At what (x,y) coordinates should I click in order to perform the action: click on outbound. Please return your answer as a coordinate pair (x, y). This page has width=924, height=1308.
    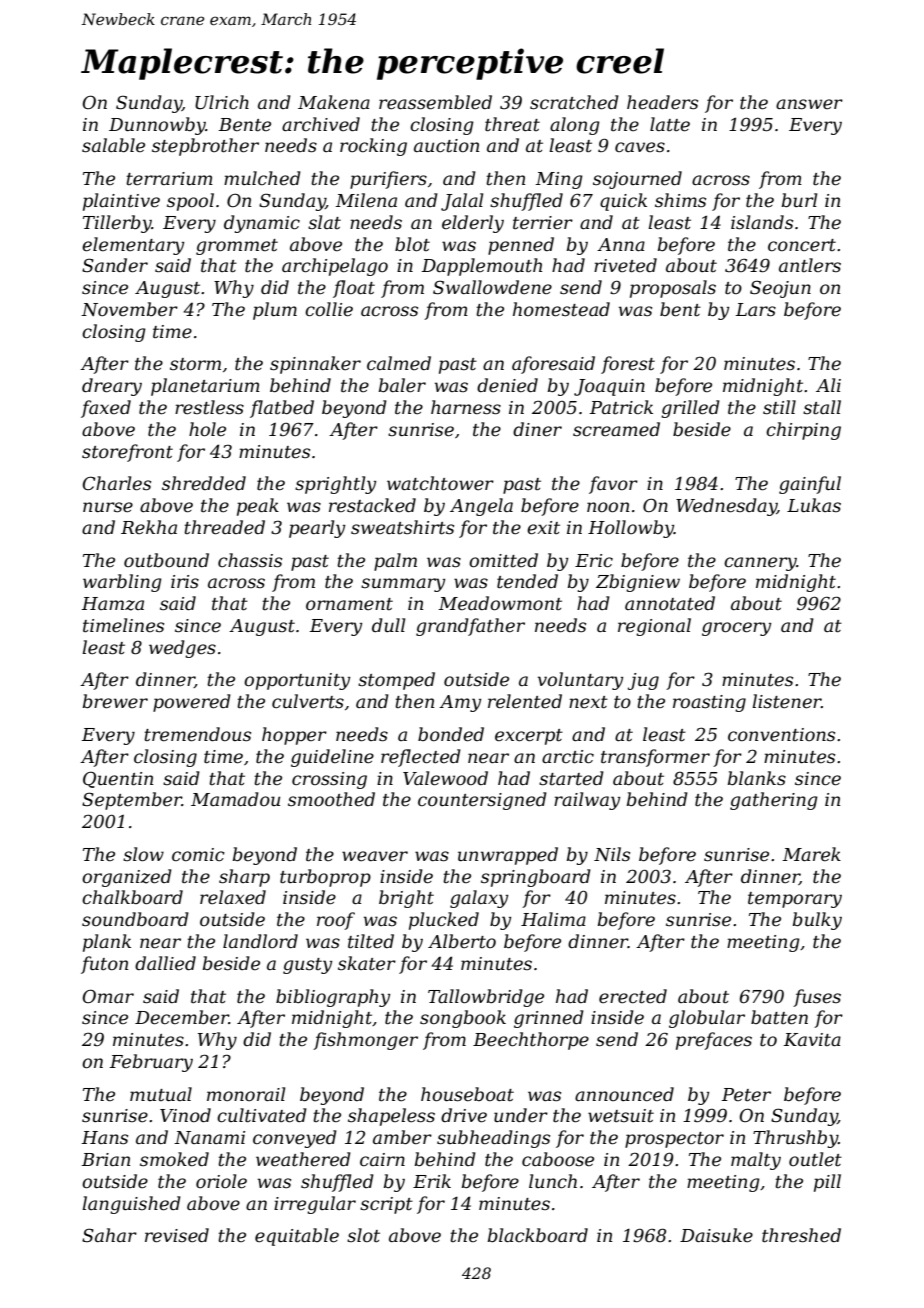
    Looking at the image, I should click on (166, 560).
